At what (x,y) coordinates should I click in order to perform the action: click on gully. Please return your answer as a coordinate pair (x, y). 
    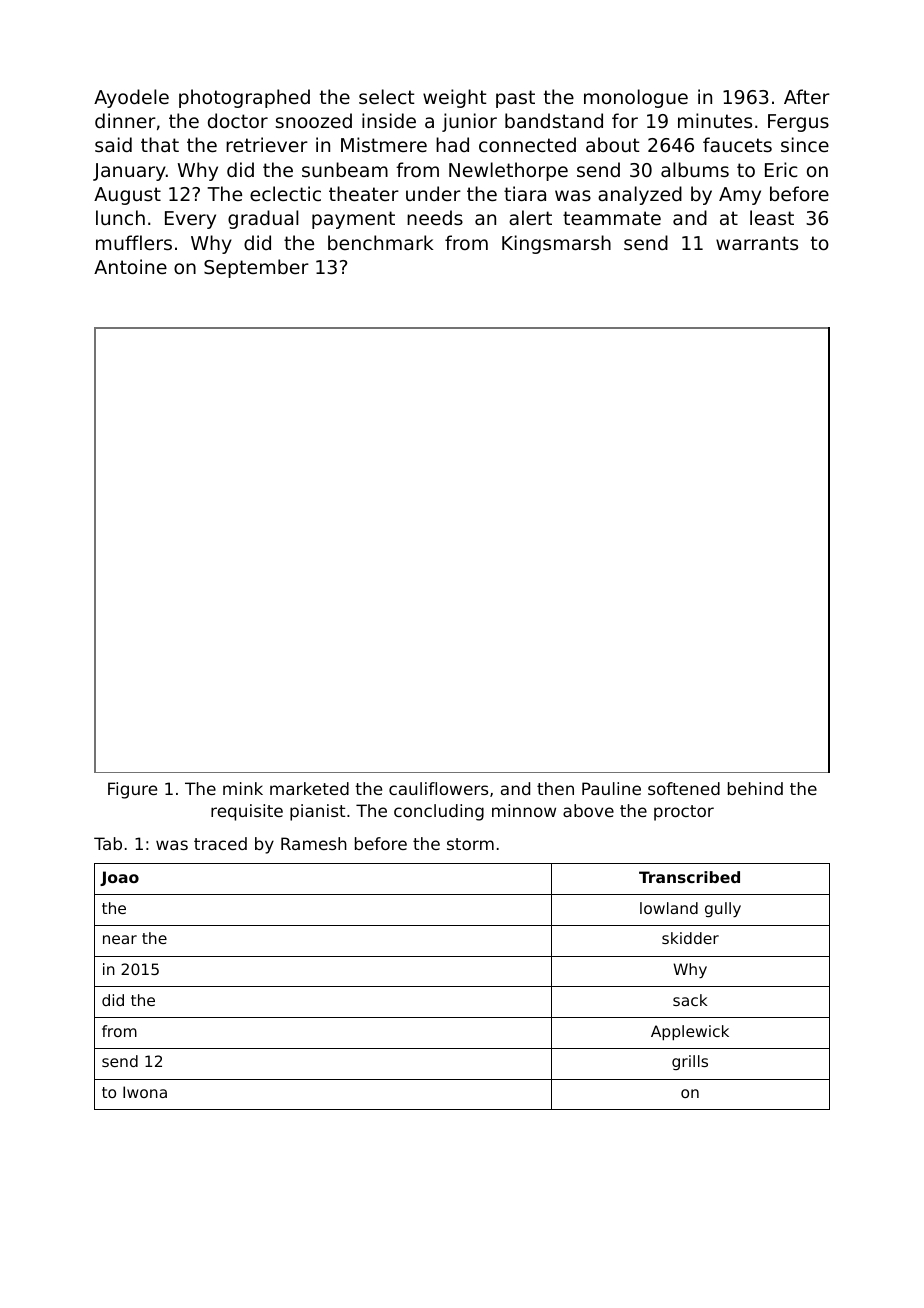
    Looking at the image, I should click on (723, 909).
